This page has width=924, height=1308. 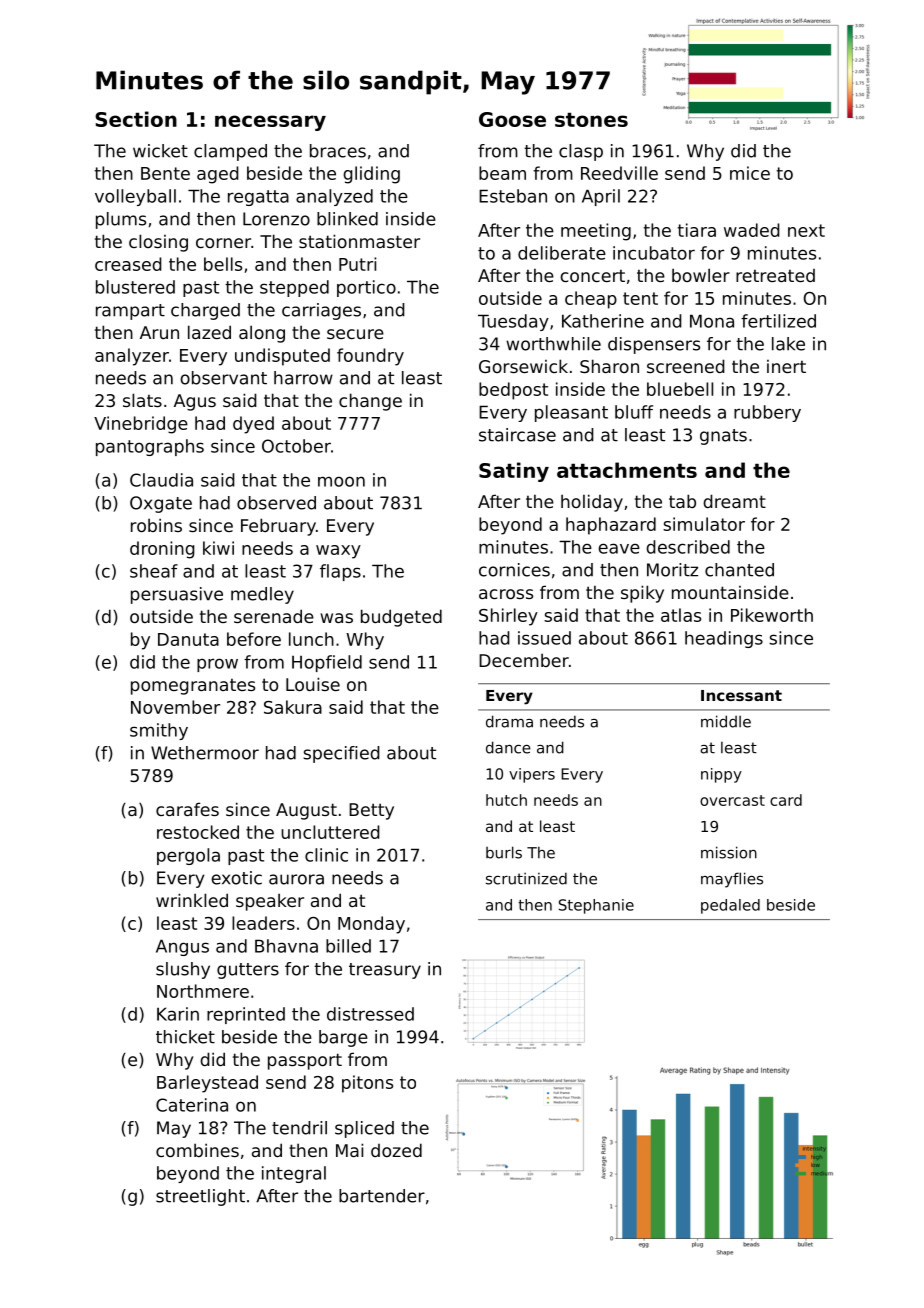 What do you see at coordinates (726, 721) in the page?
I see `middle` at bounding box center [726, 721].
